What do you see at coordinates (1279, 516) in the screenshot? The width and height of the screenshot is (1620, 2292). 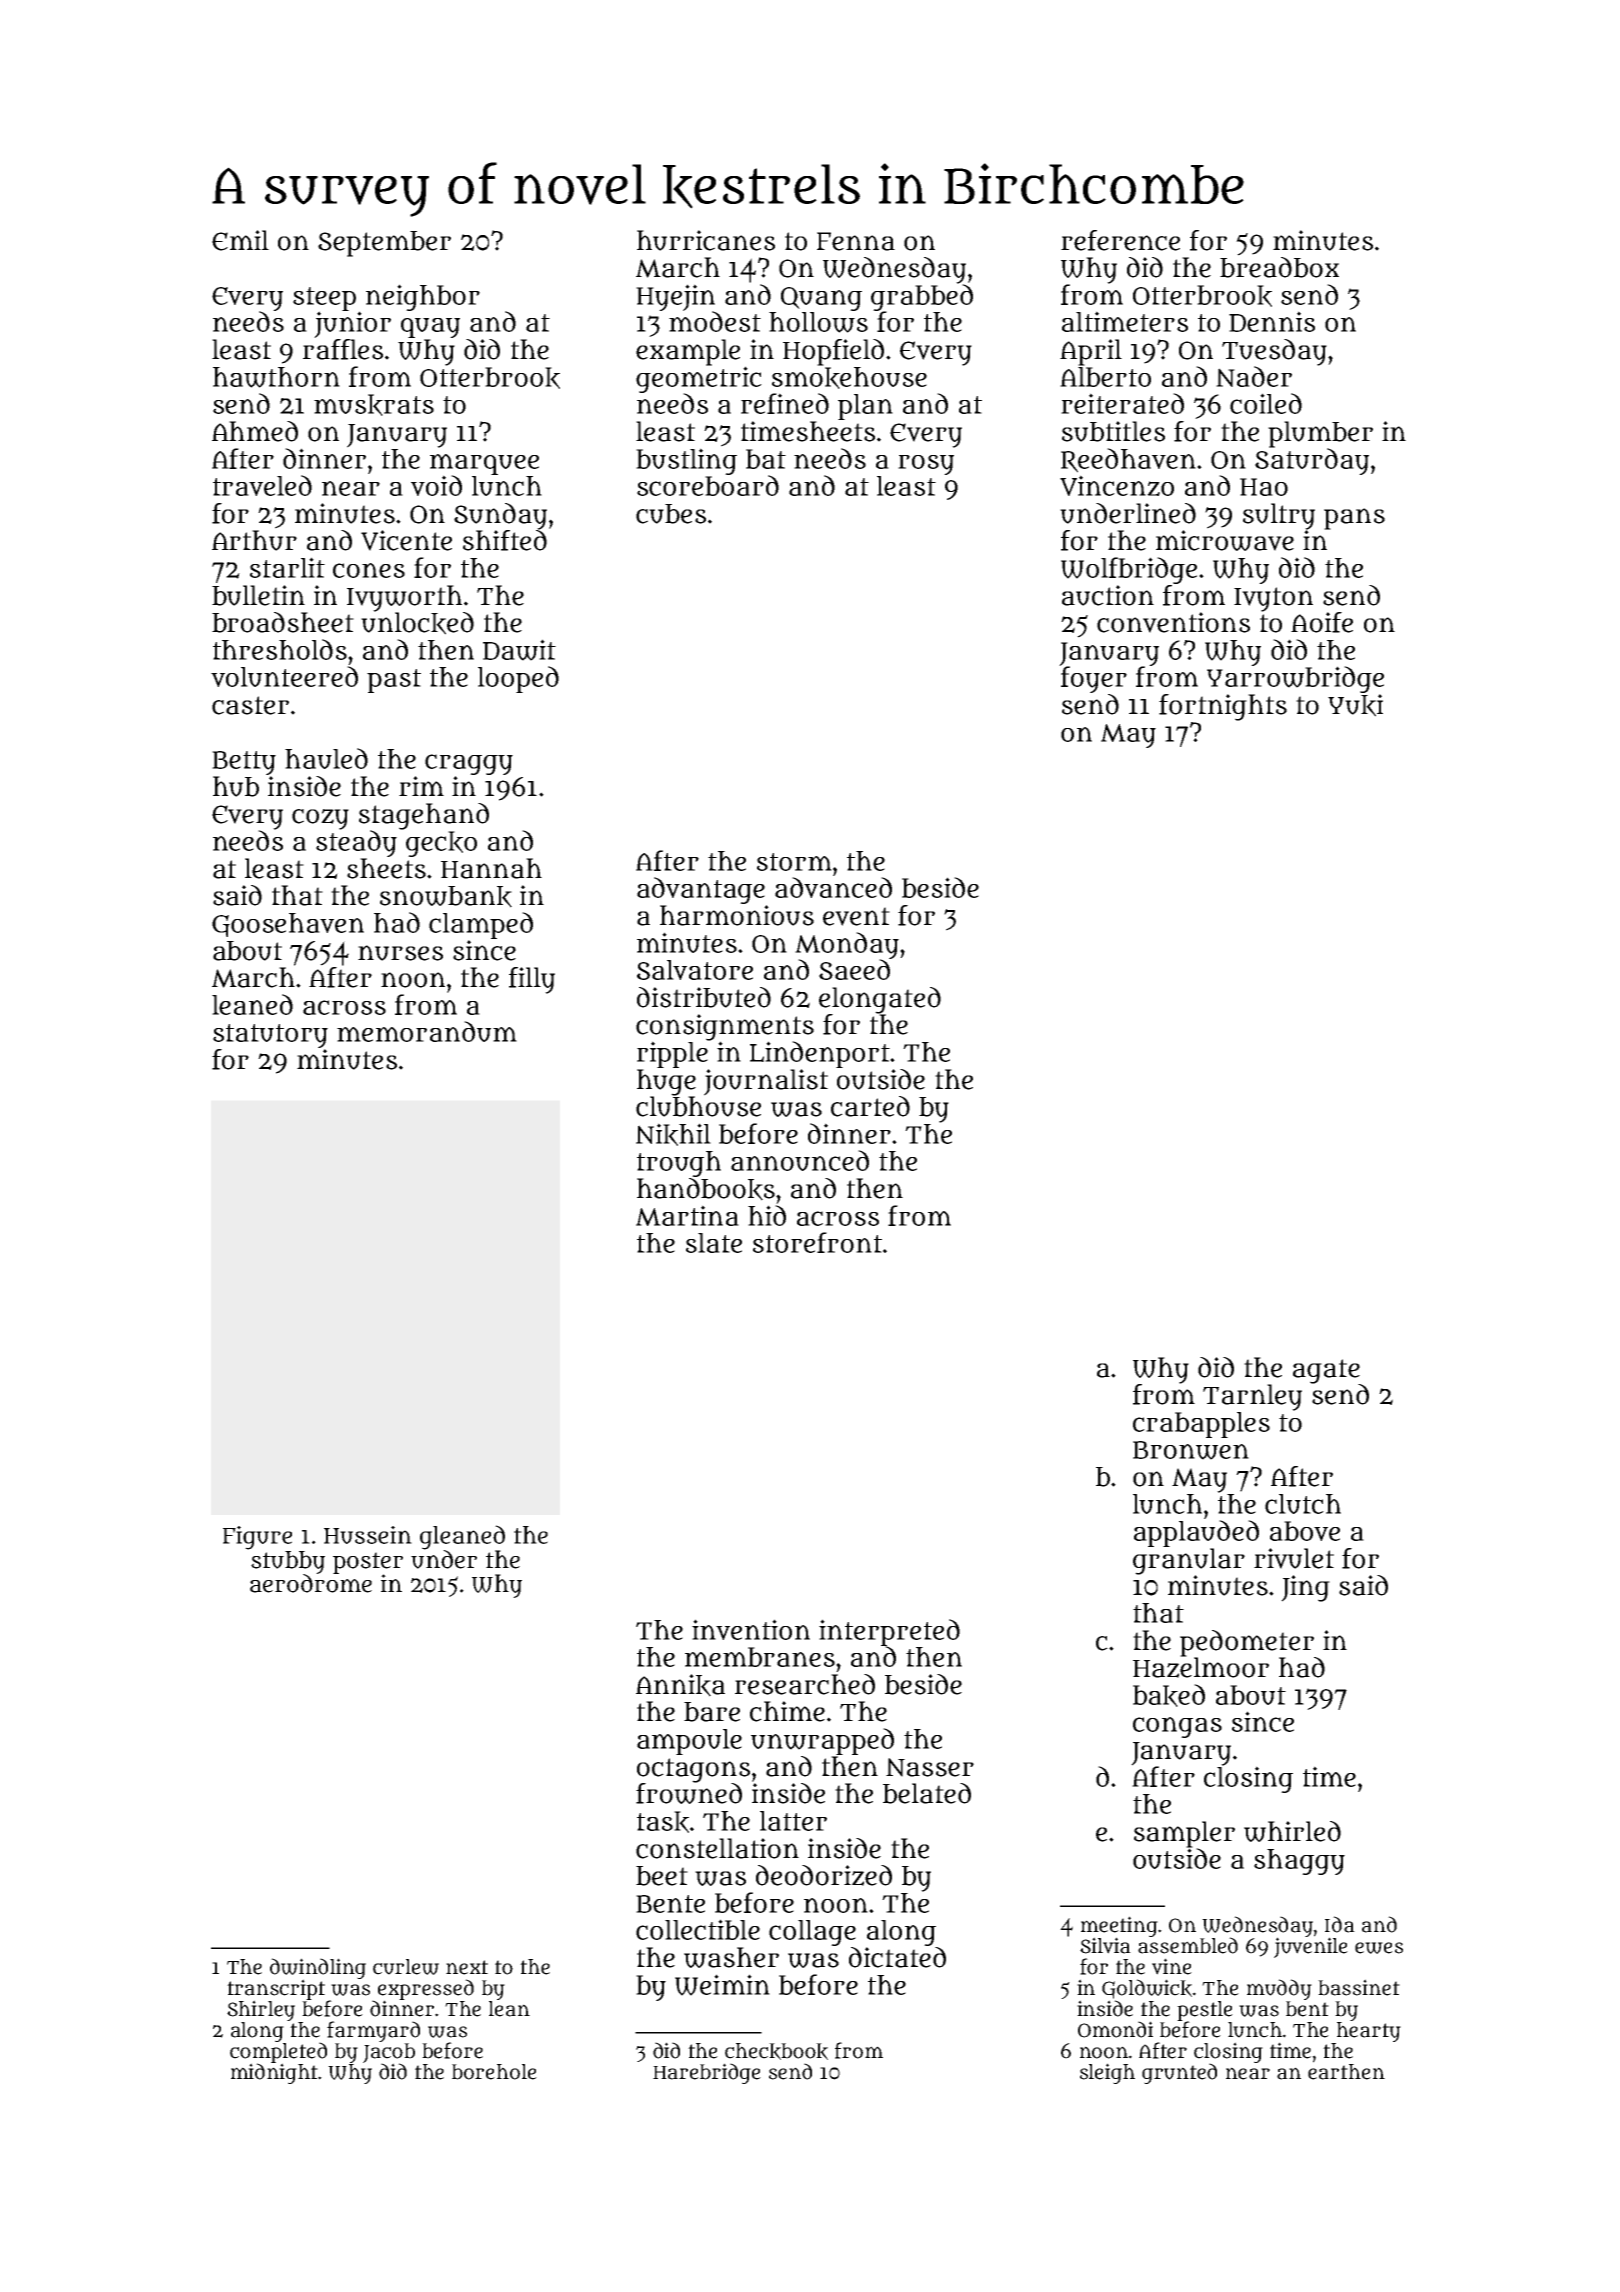 I see `sultry` at bounding box center [1279, 516].
